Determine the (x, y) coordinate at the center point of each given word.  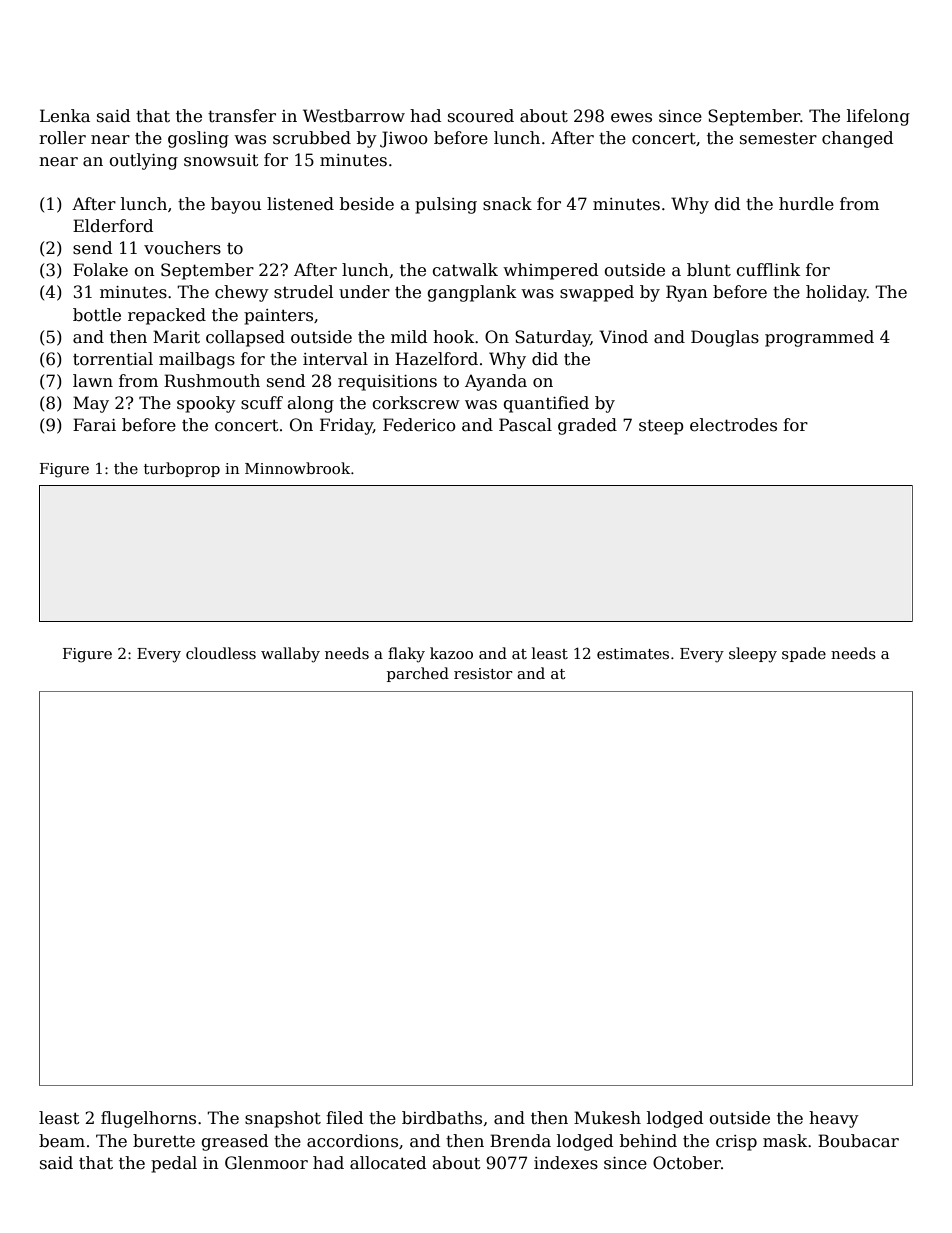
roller (62, 138)
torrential (113, 359)
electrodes (733, 425)
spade (804, 654)
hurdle (806, 204)
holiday (836, 293)
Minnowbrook (297, 468)
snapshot (283, 1119)
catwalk (465, 270)
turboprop (182, 469)
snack (507, 203)
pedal (174, 1164)
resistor (483, 673)
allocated (388, 1163)
